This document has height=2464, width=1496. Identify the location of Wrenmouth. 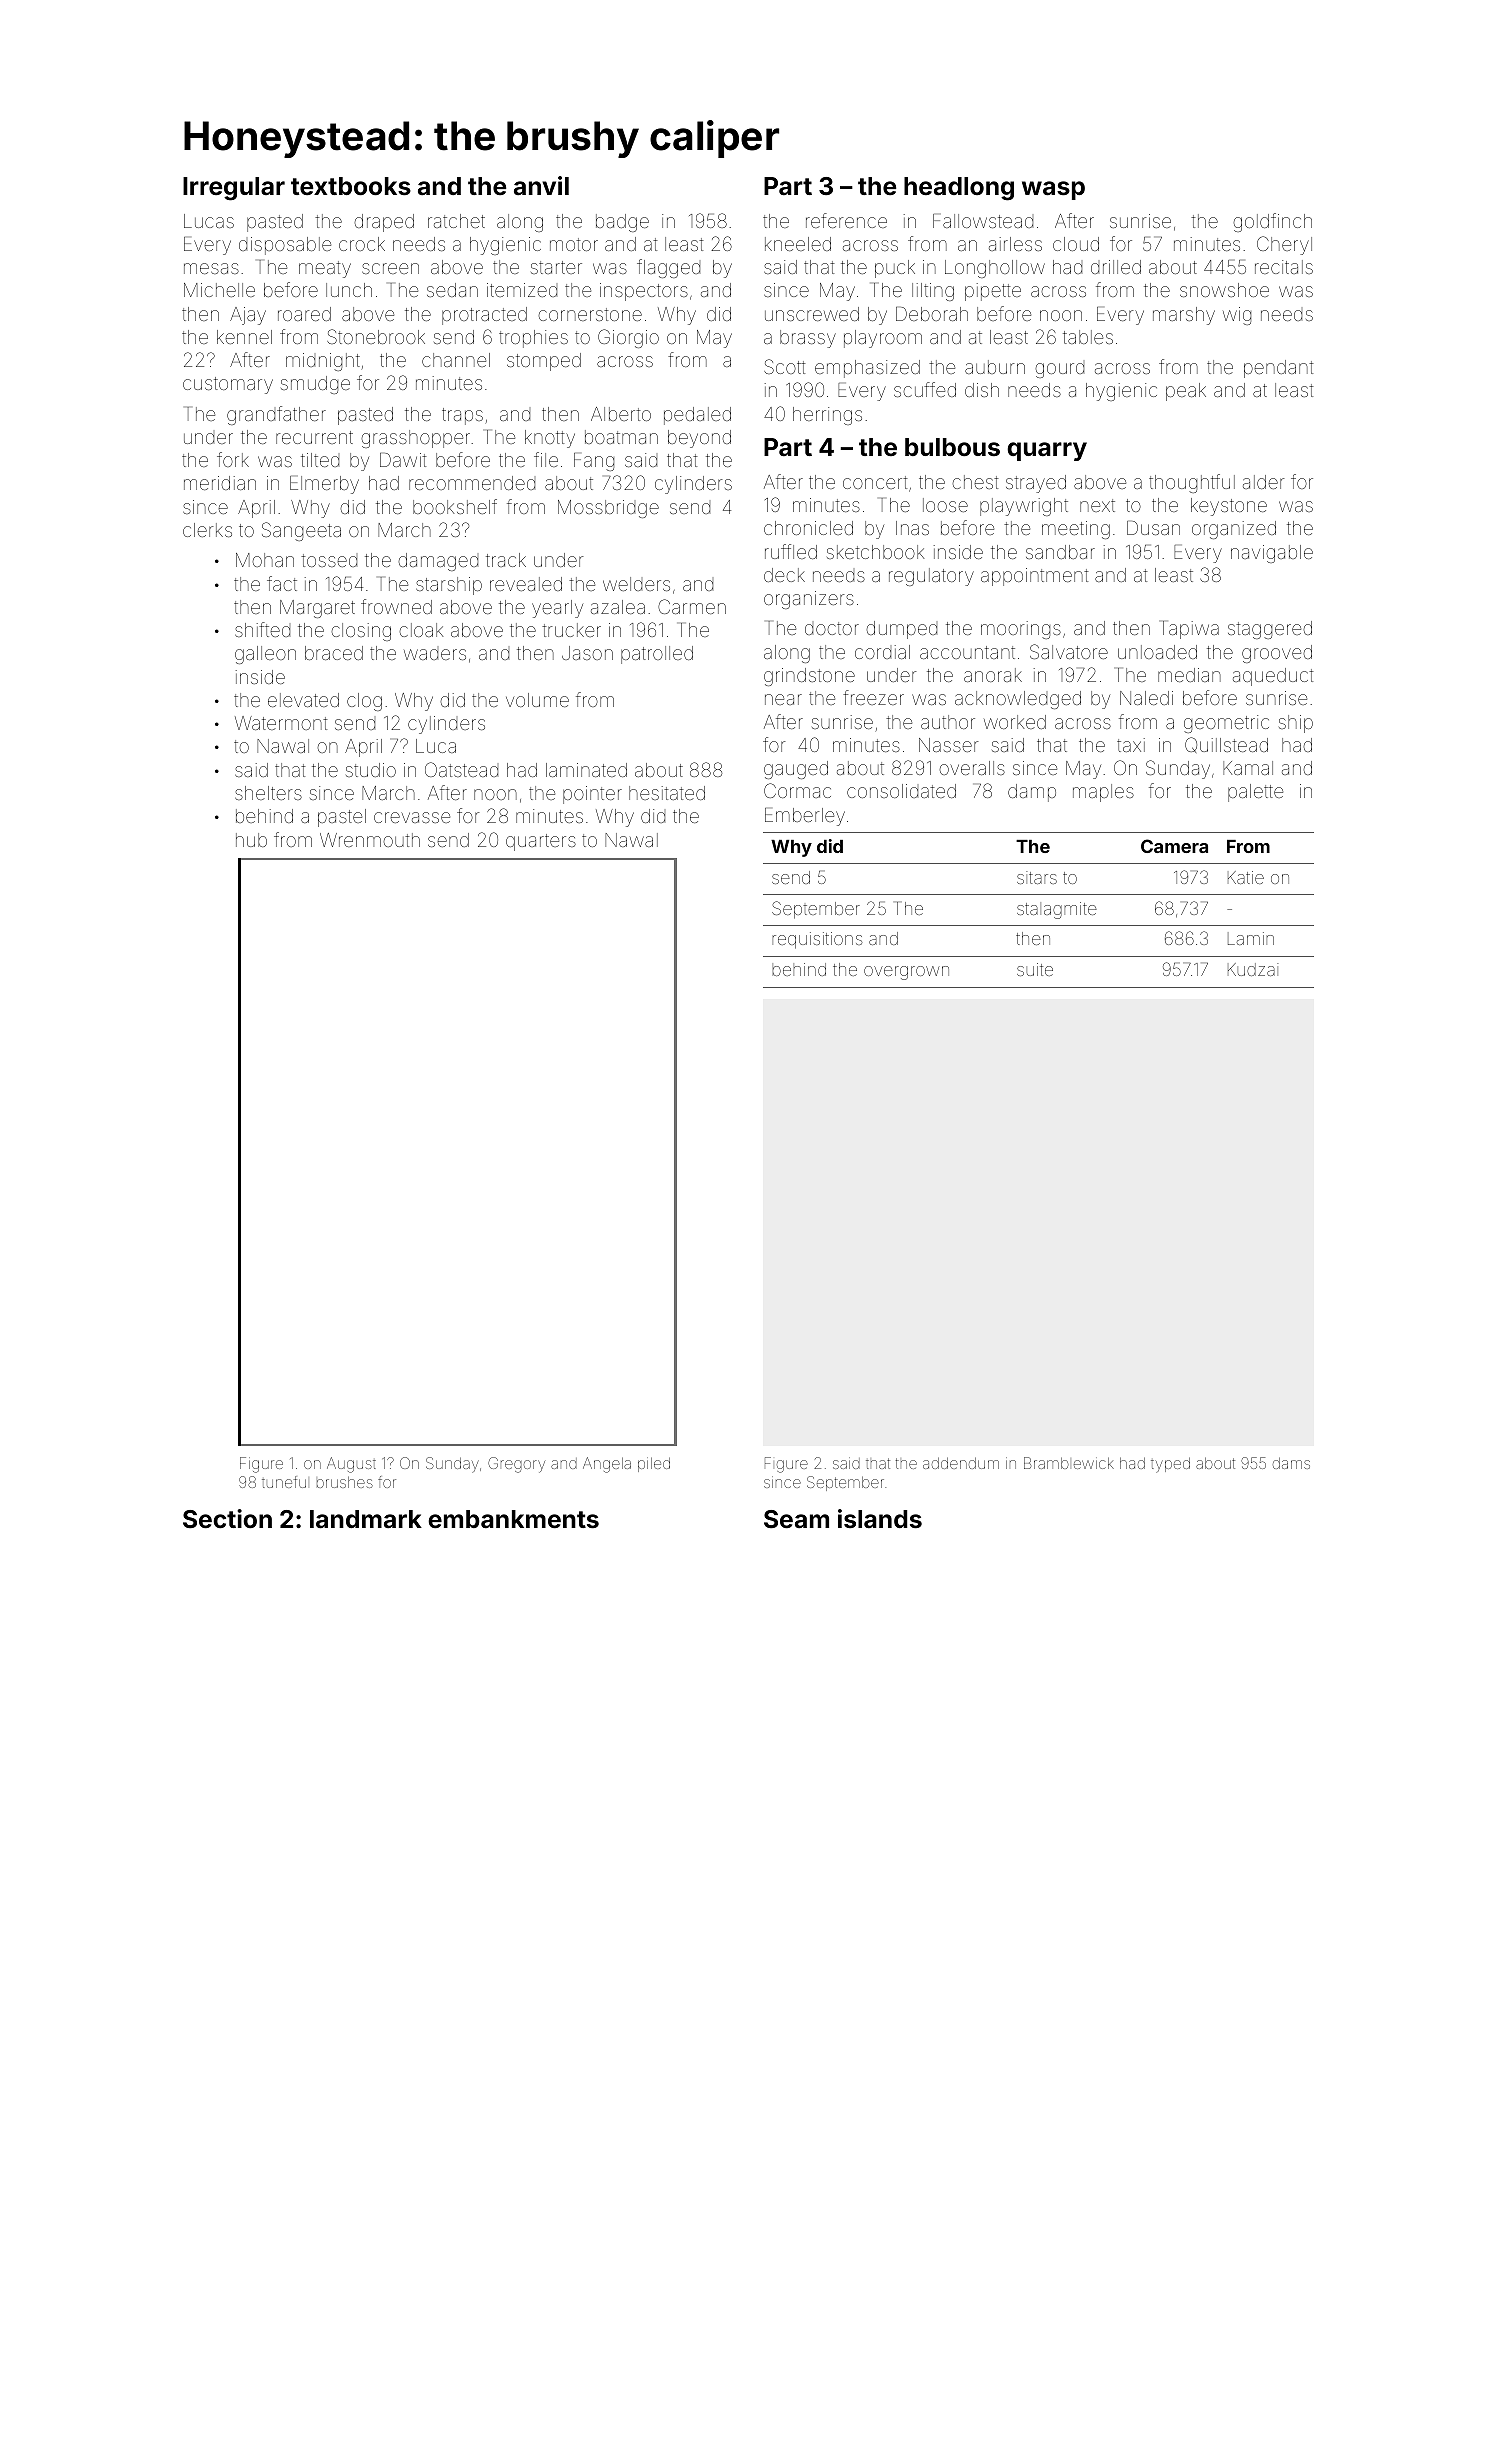
(370, 840).
